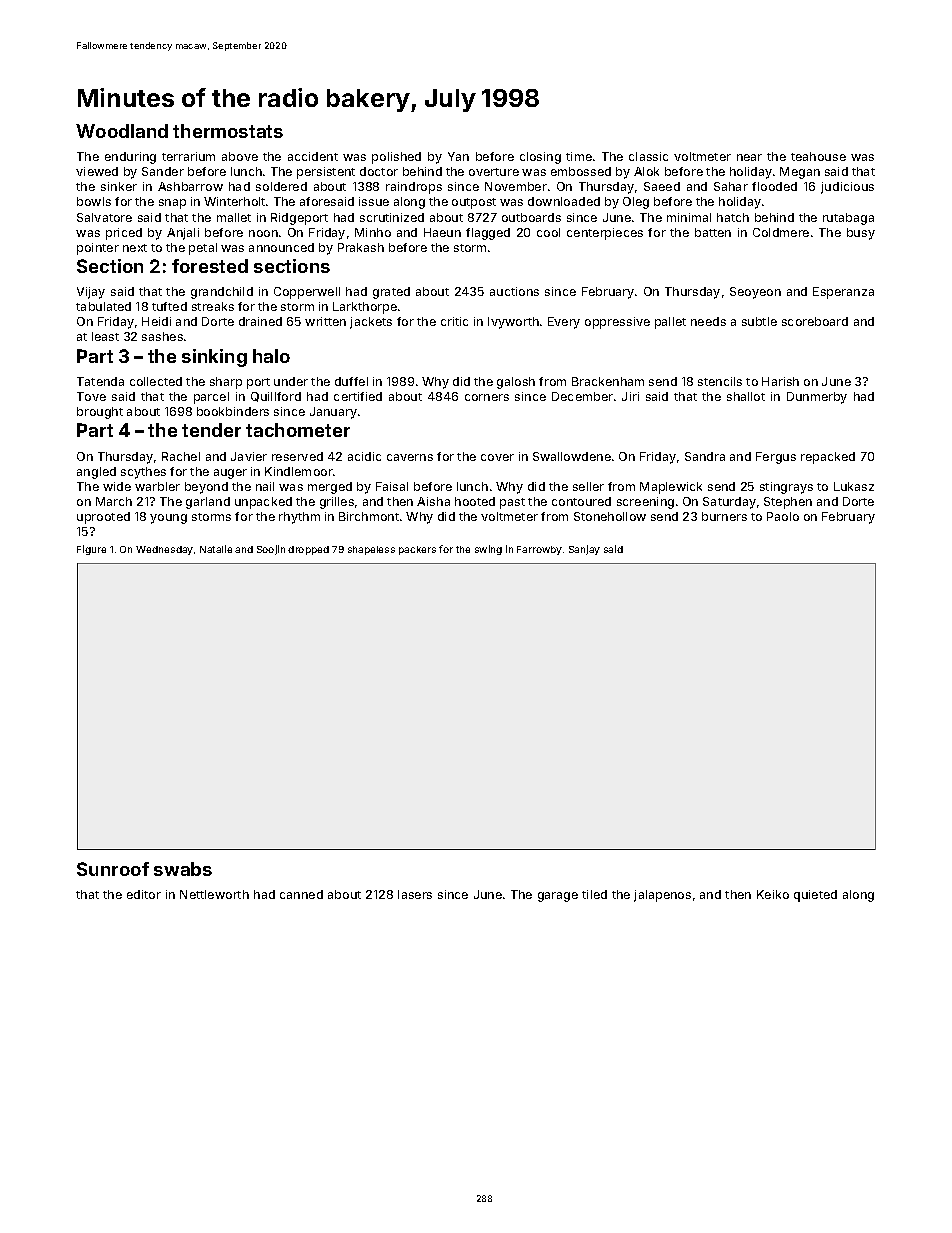 This page has width=952, height=1233. Describe the element at coordinates (104, 217) in the page. I see `Salvatore` at that location.
